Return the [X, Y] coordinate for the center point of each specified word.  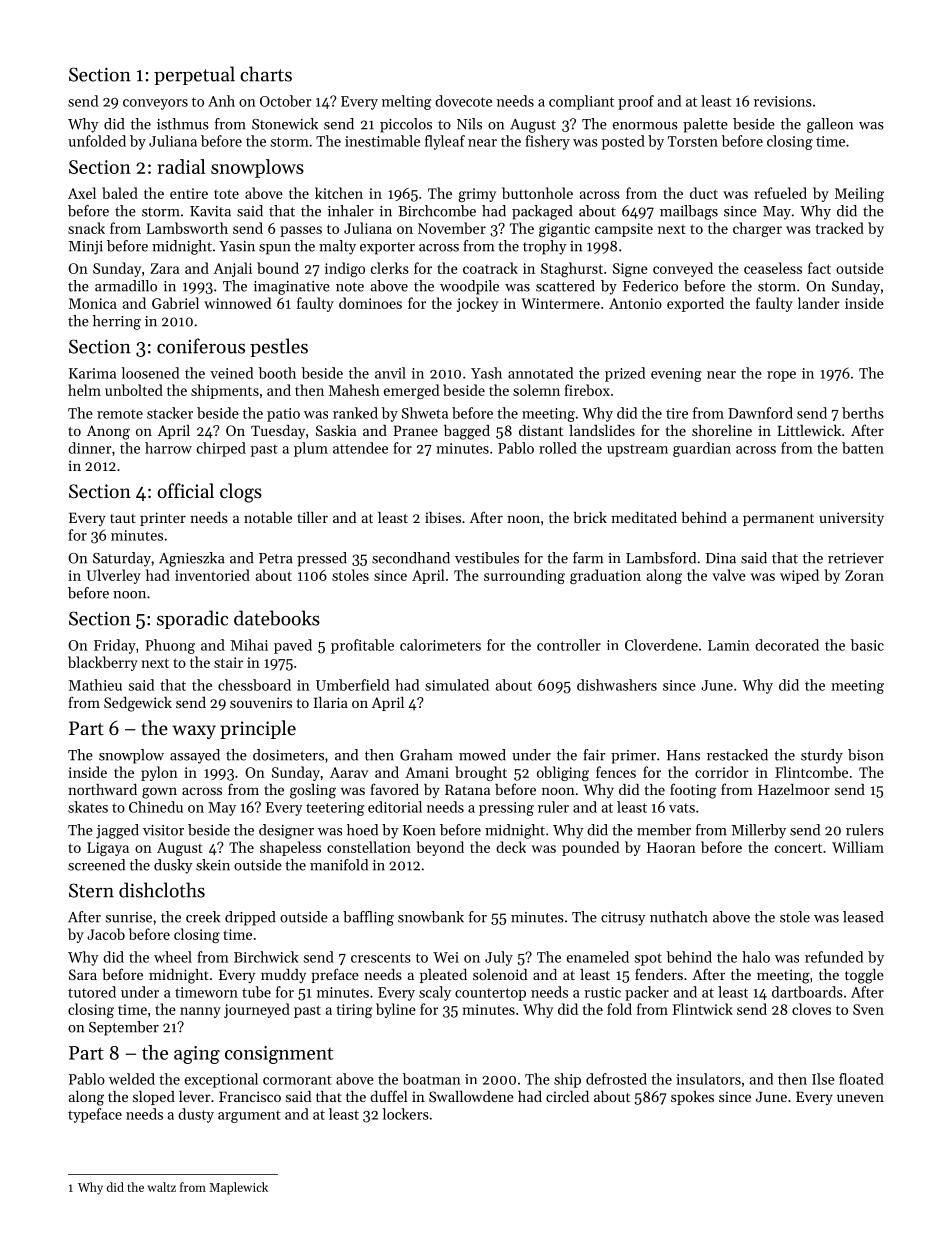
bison [866, 755]
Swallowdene [471, 1096]
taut [123, 518]
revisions [783, 101]
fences [616, 772]
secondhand [411, 558]
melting [406, 102]
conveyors [155, 104]
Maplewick [239, 1188]
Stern [91, 890]
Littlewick [809, 430]
